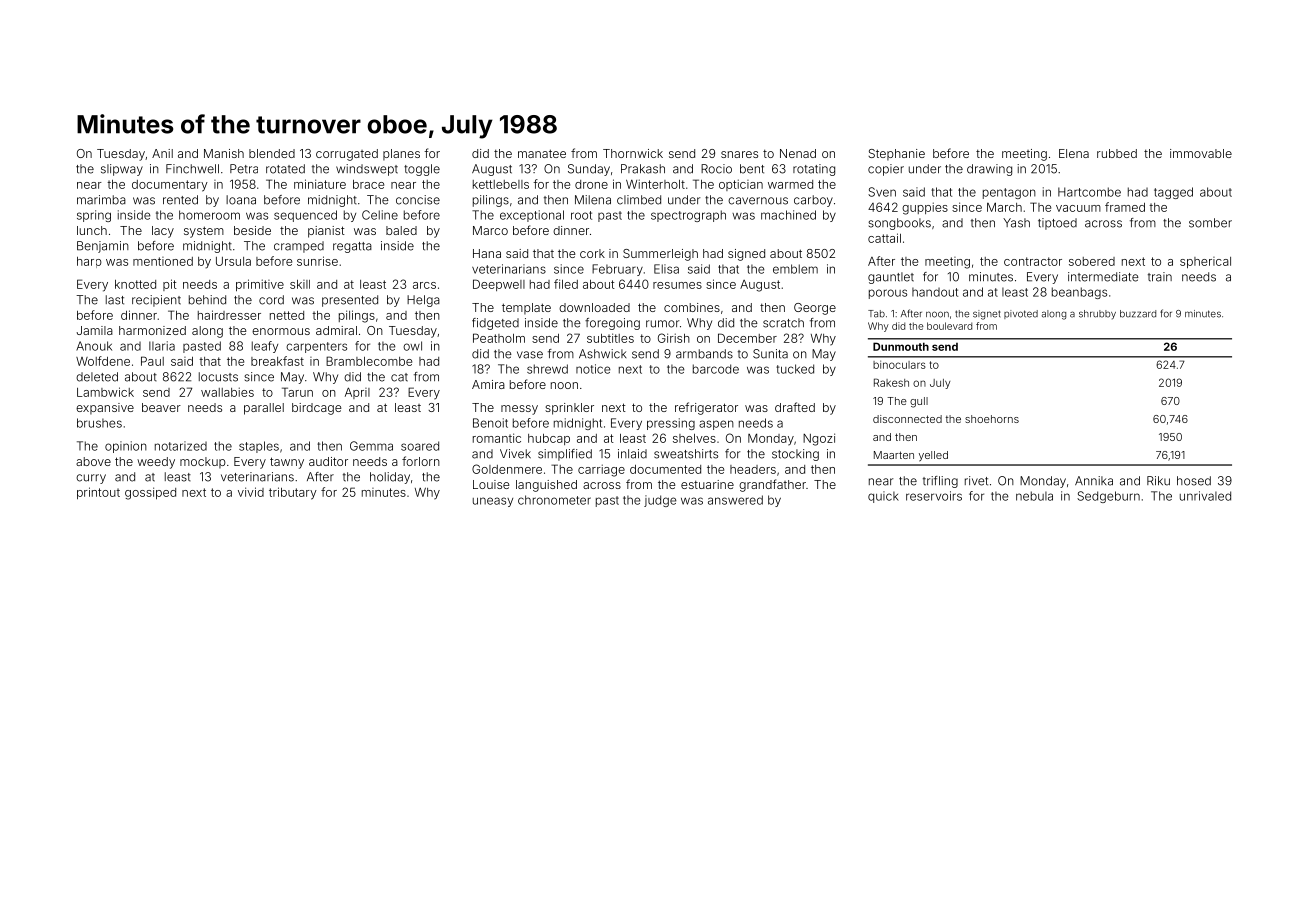 The image size is (1308, 924). Describe the element at coordinates (272, 153) in the image. I see `blended` at that location.
